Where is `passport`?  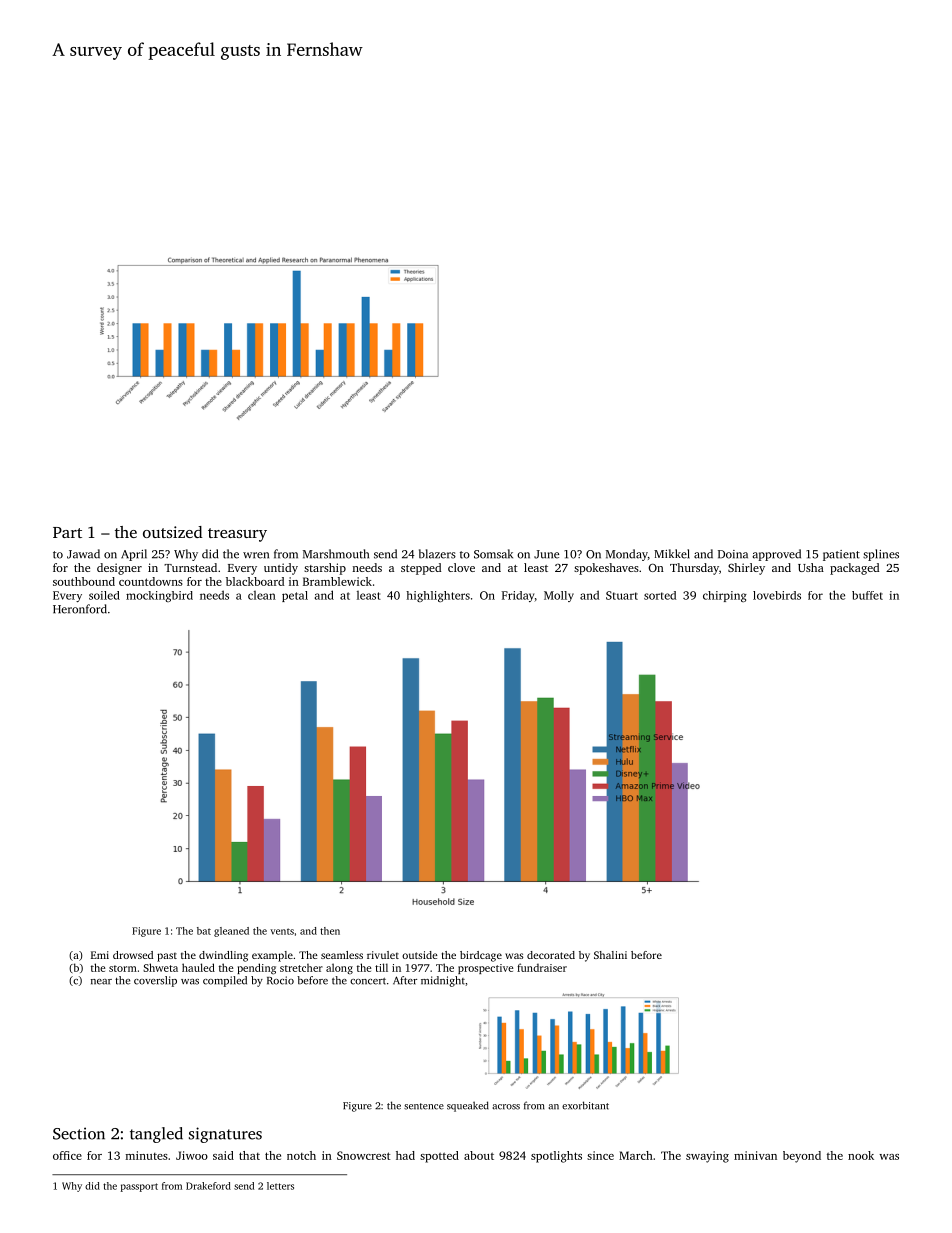 passport is located at coordinates (139, 1187).
